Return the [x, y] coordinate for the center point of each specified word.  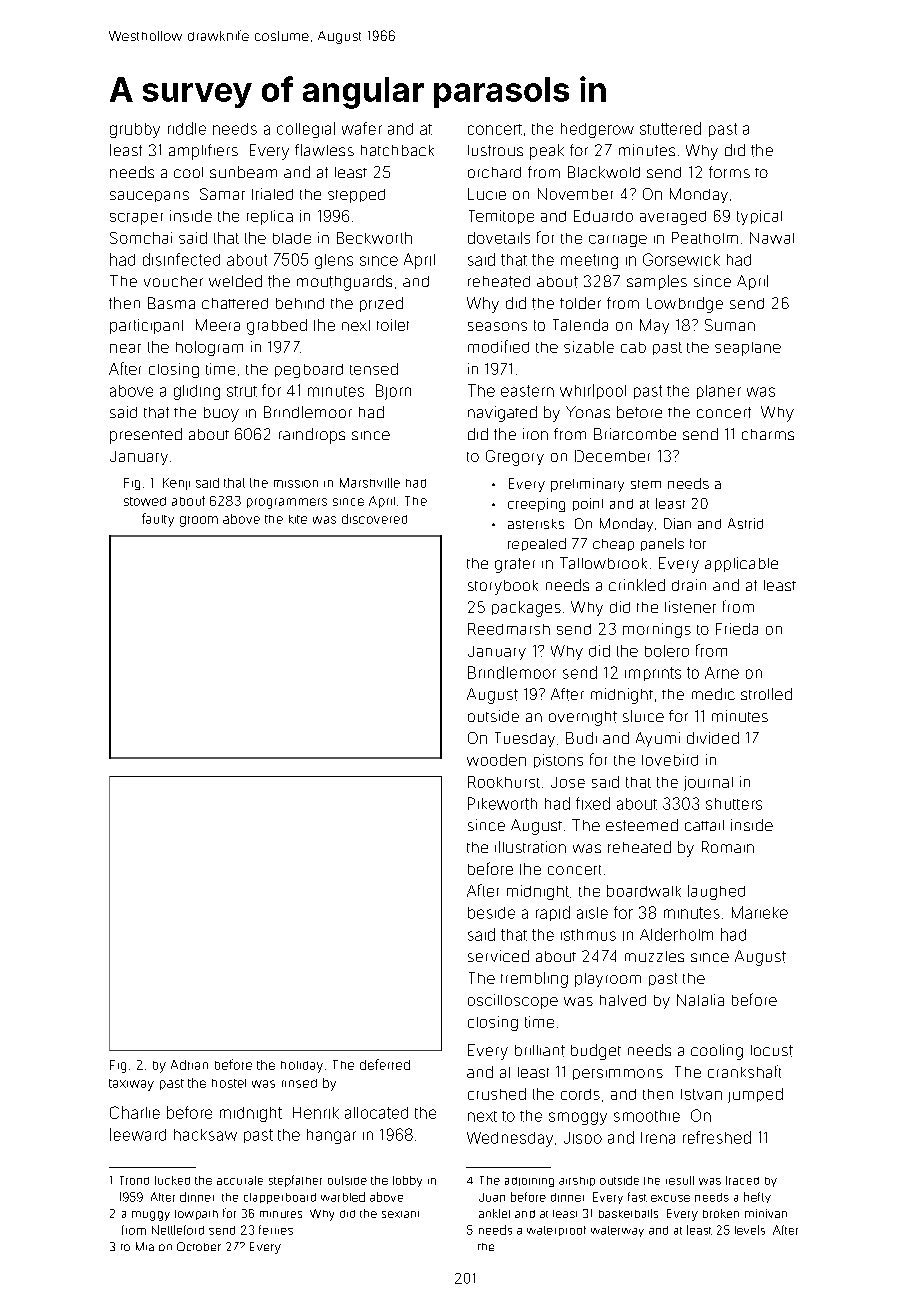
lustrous [495, 150]
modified [498, 346]
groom [199, 521]
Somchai [141, 238]
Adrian [189, 1065]
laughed [716, 892]
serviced [498, 956]
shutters [734, 804]
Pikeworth [502, 803]
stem [646, 484]
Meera [218, 325]
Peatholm [705, 238]
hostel [229, 1083]
